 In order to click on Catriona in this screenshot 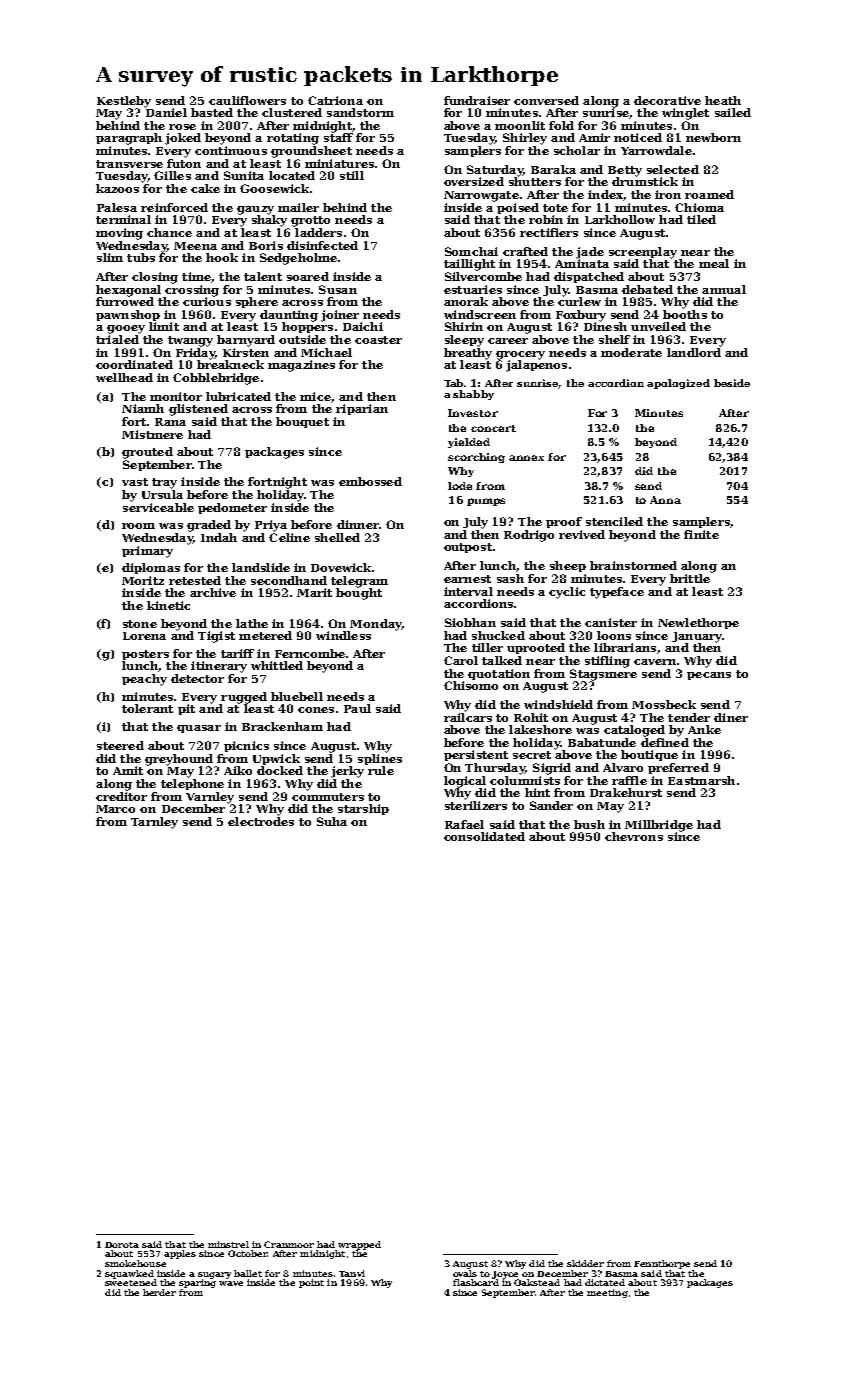, I will do `click(335, 100)`.
